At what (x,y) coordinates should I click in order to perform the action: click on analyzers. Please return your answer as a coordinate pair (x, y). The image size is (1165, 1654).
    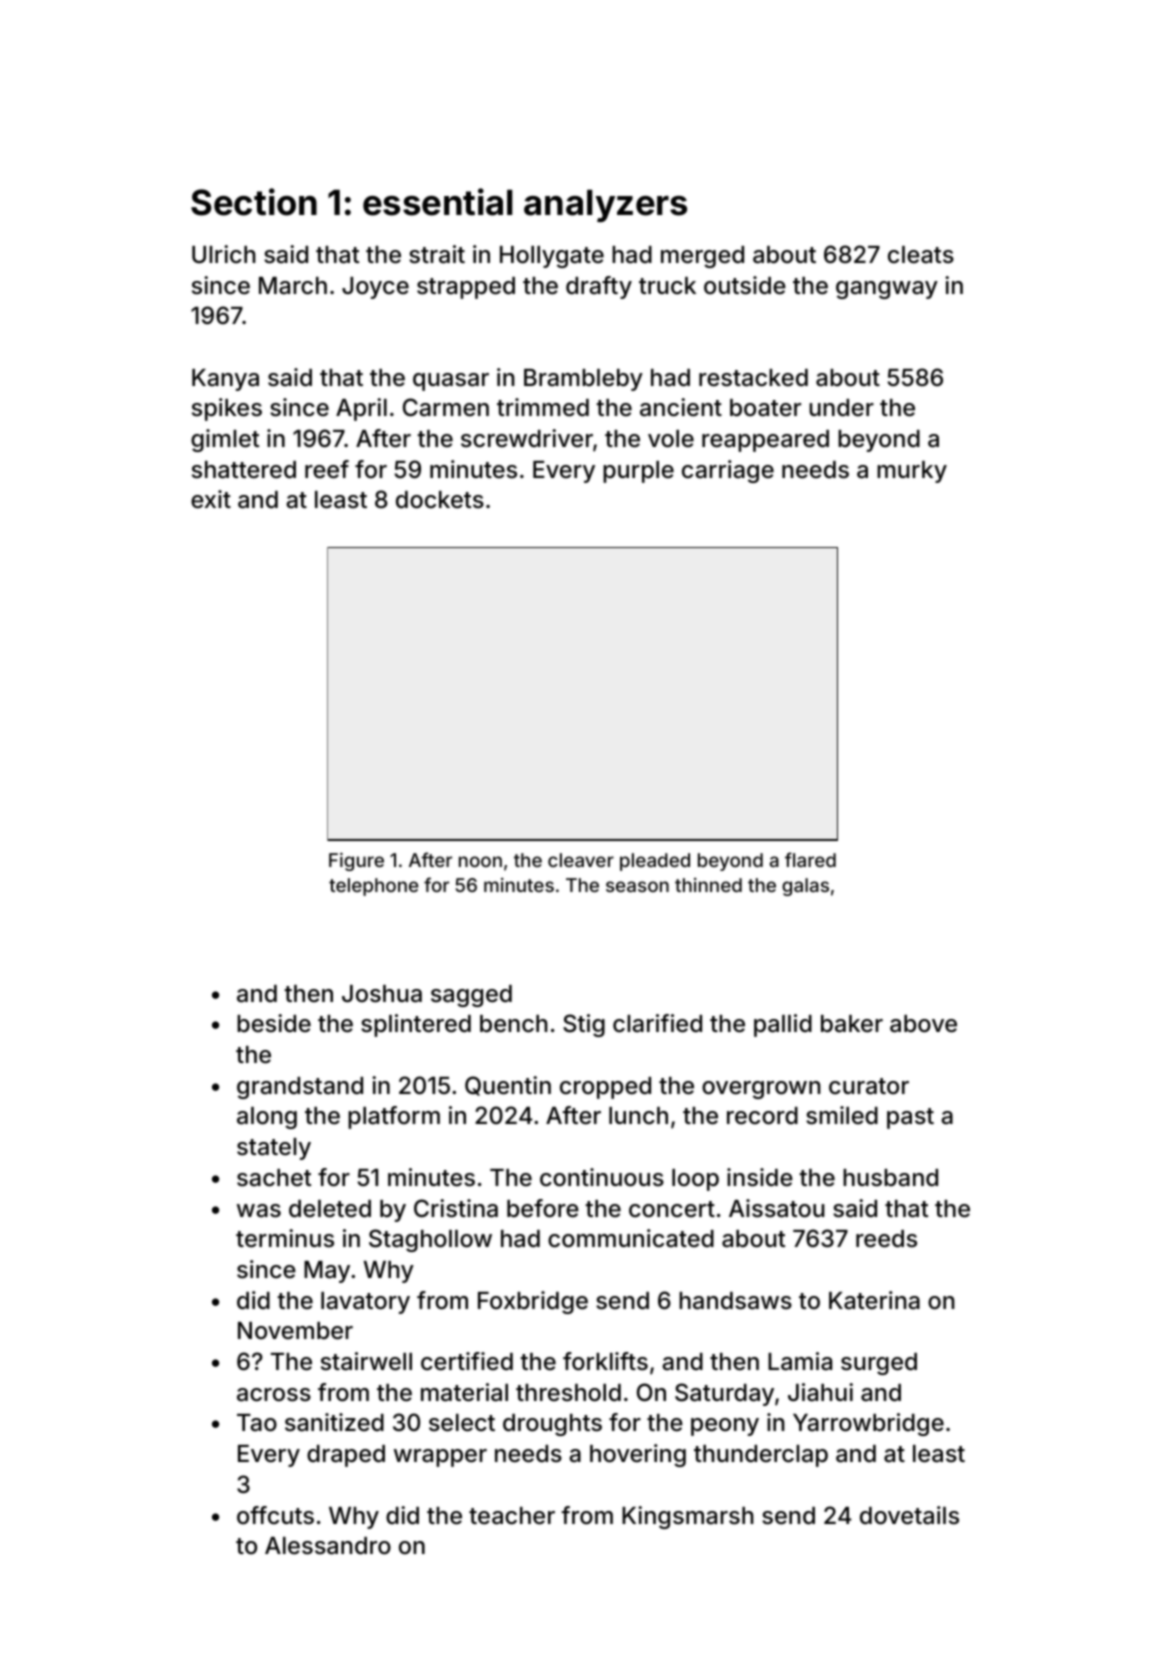
    Looking at the image, I should click on (605, 205).
